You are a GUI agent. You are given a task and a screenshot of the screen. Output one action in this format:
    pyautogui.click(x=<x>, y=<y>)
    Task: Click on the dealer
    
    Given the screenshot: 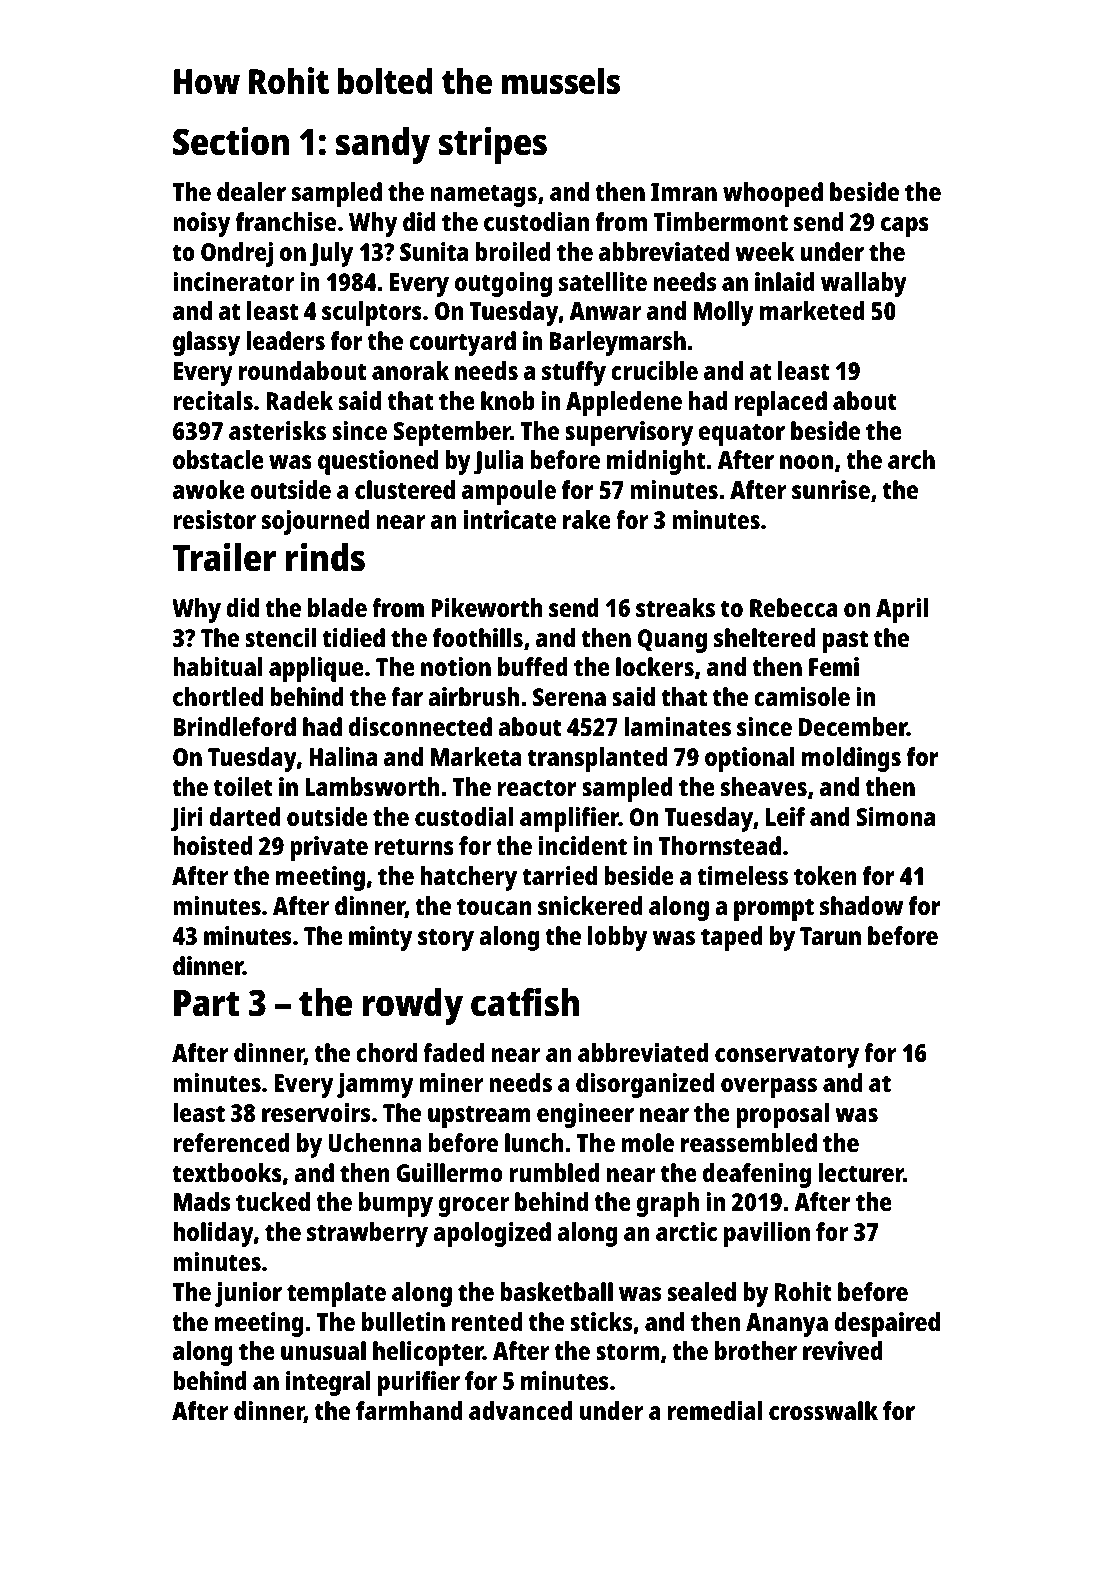 What is the action you would take?
    pyautogui.click(x=251, y=191)
